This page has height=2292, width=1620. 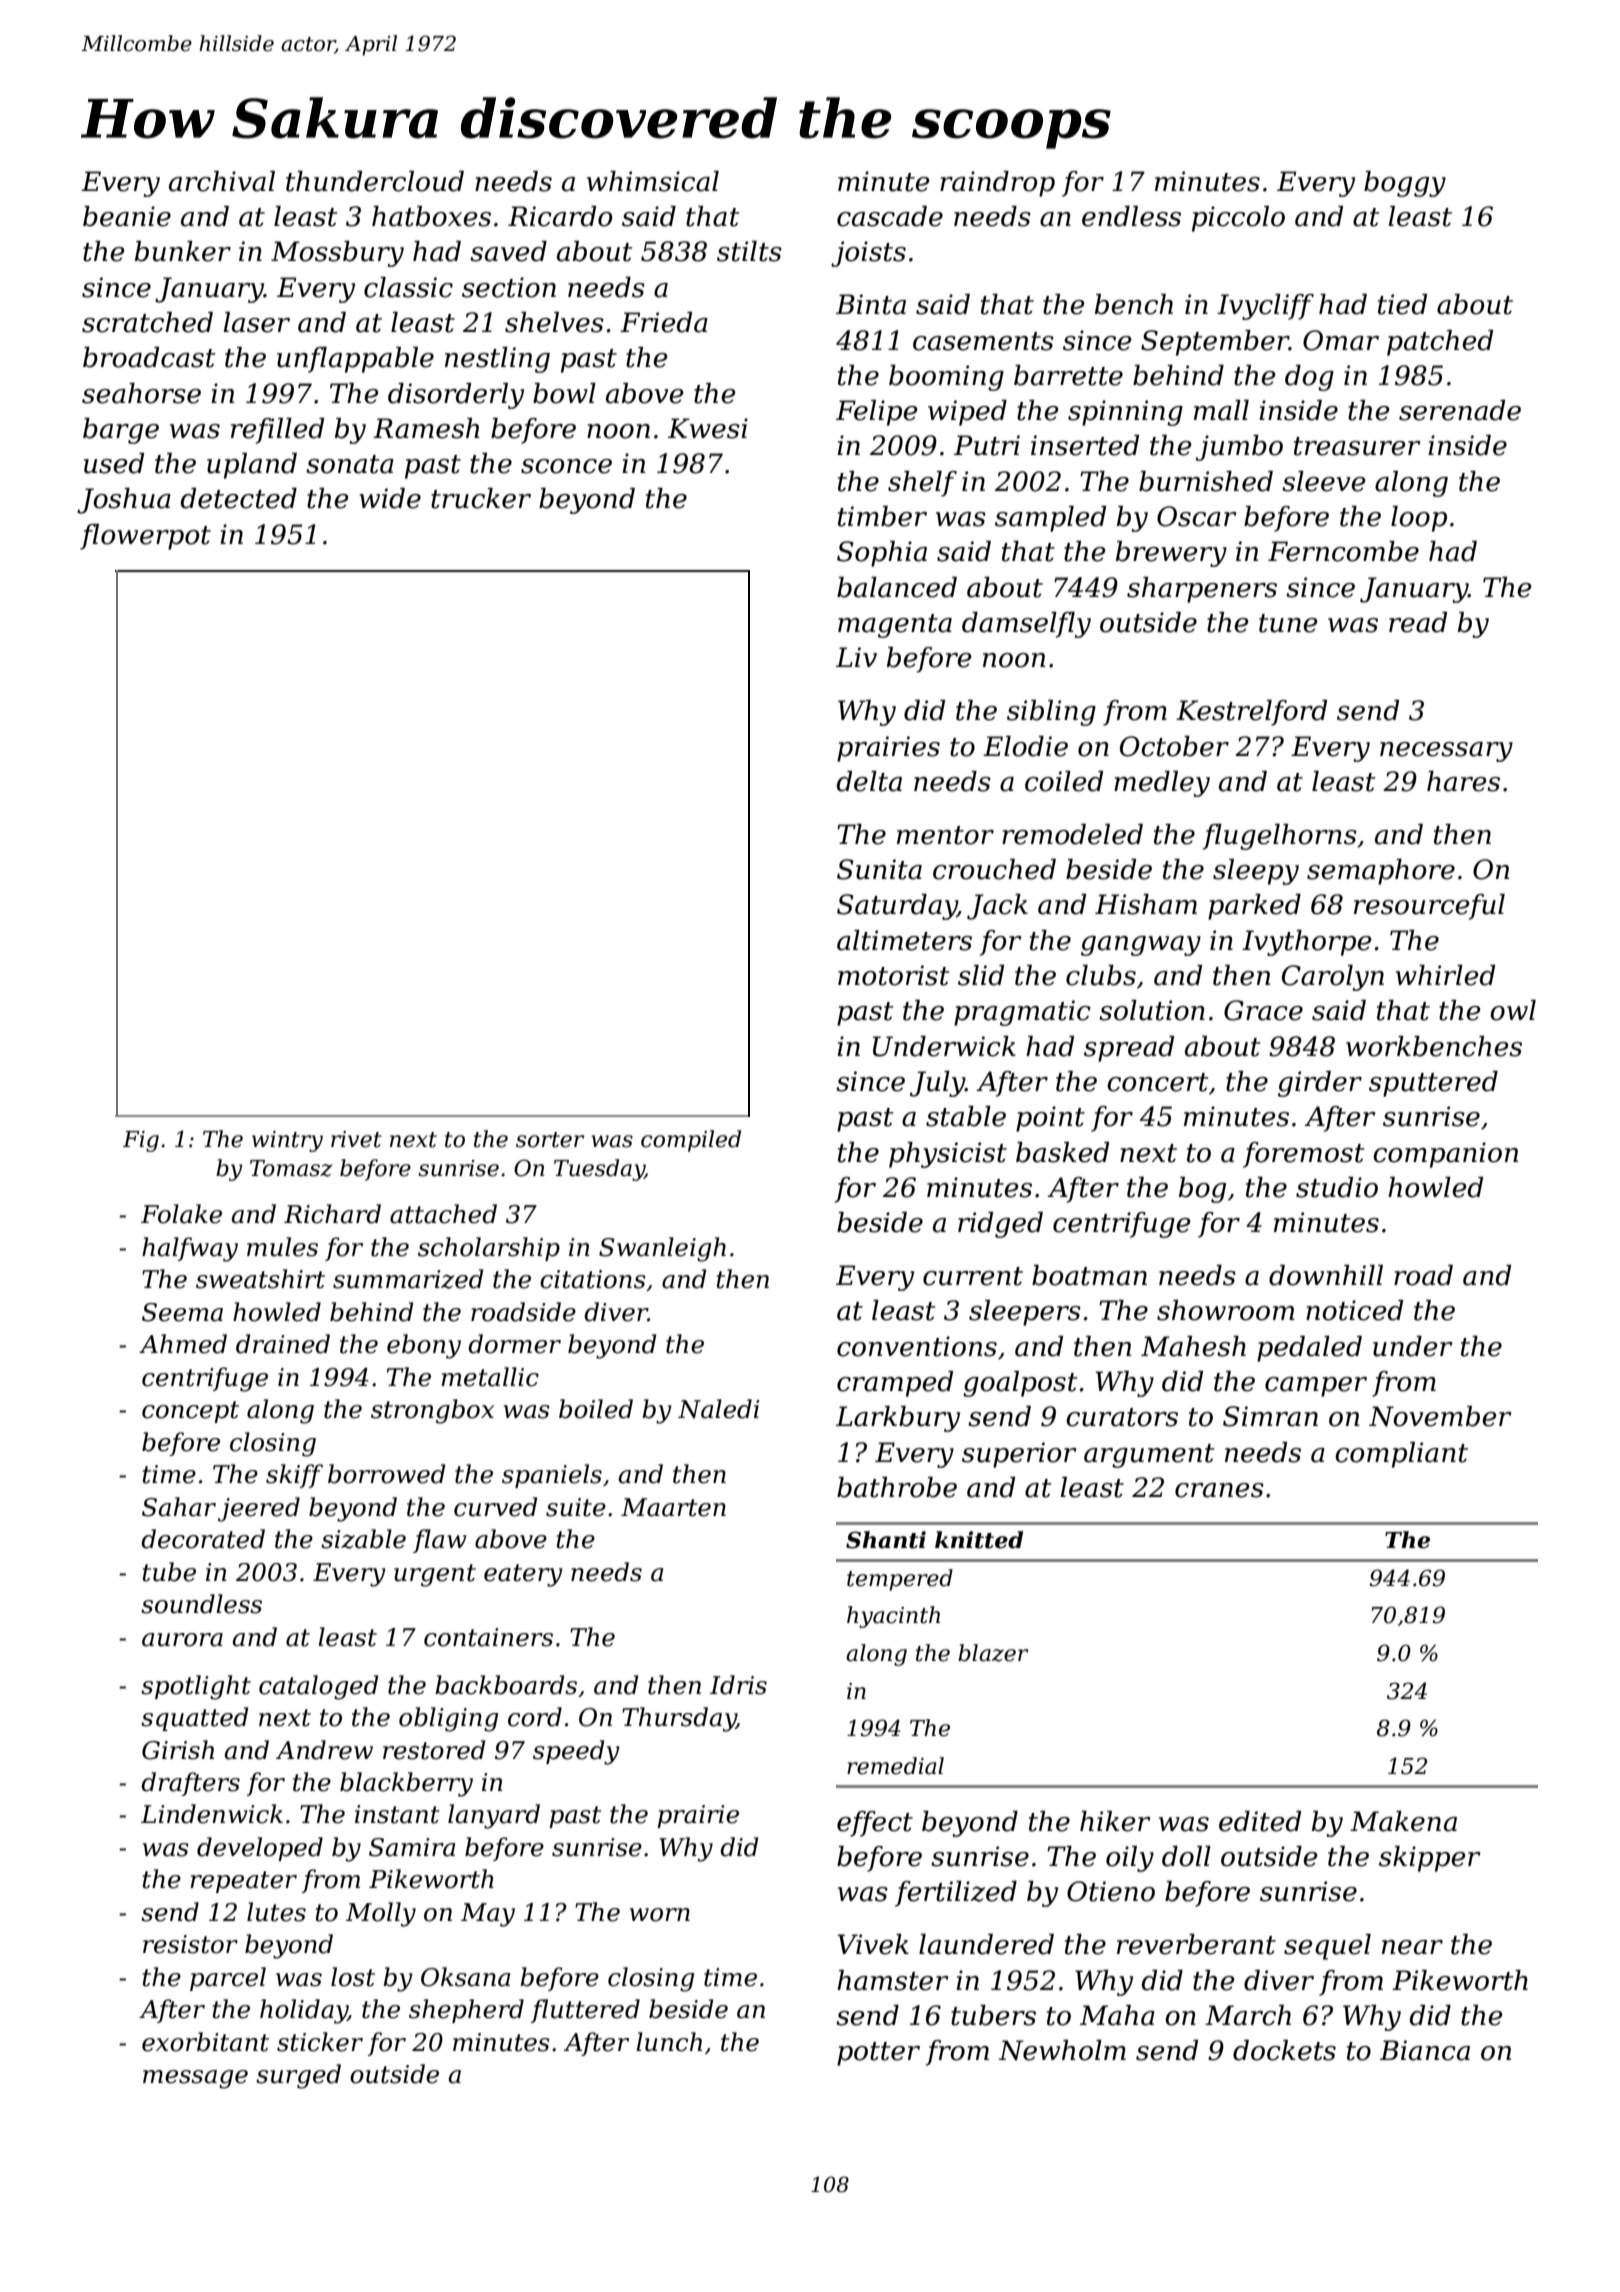 What do you see at coordinates (1025, 746) in the page?
I see `Elodie` at bounding box center [1025, 746].
